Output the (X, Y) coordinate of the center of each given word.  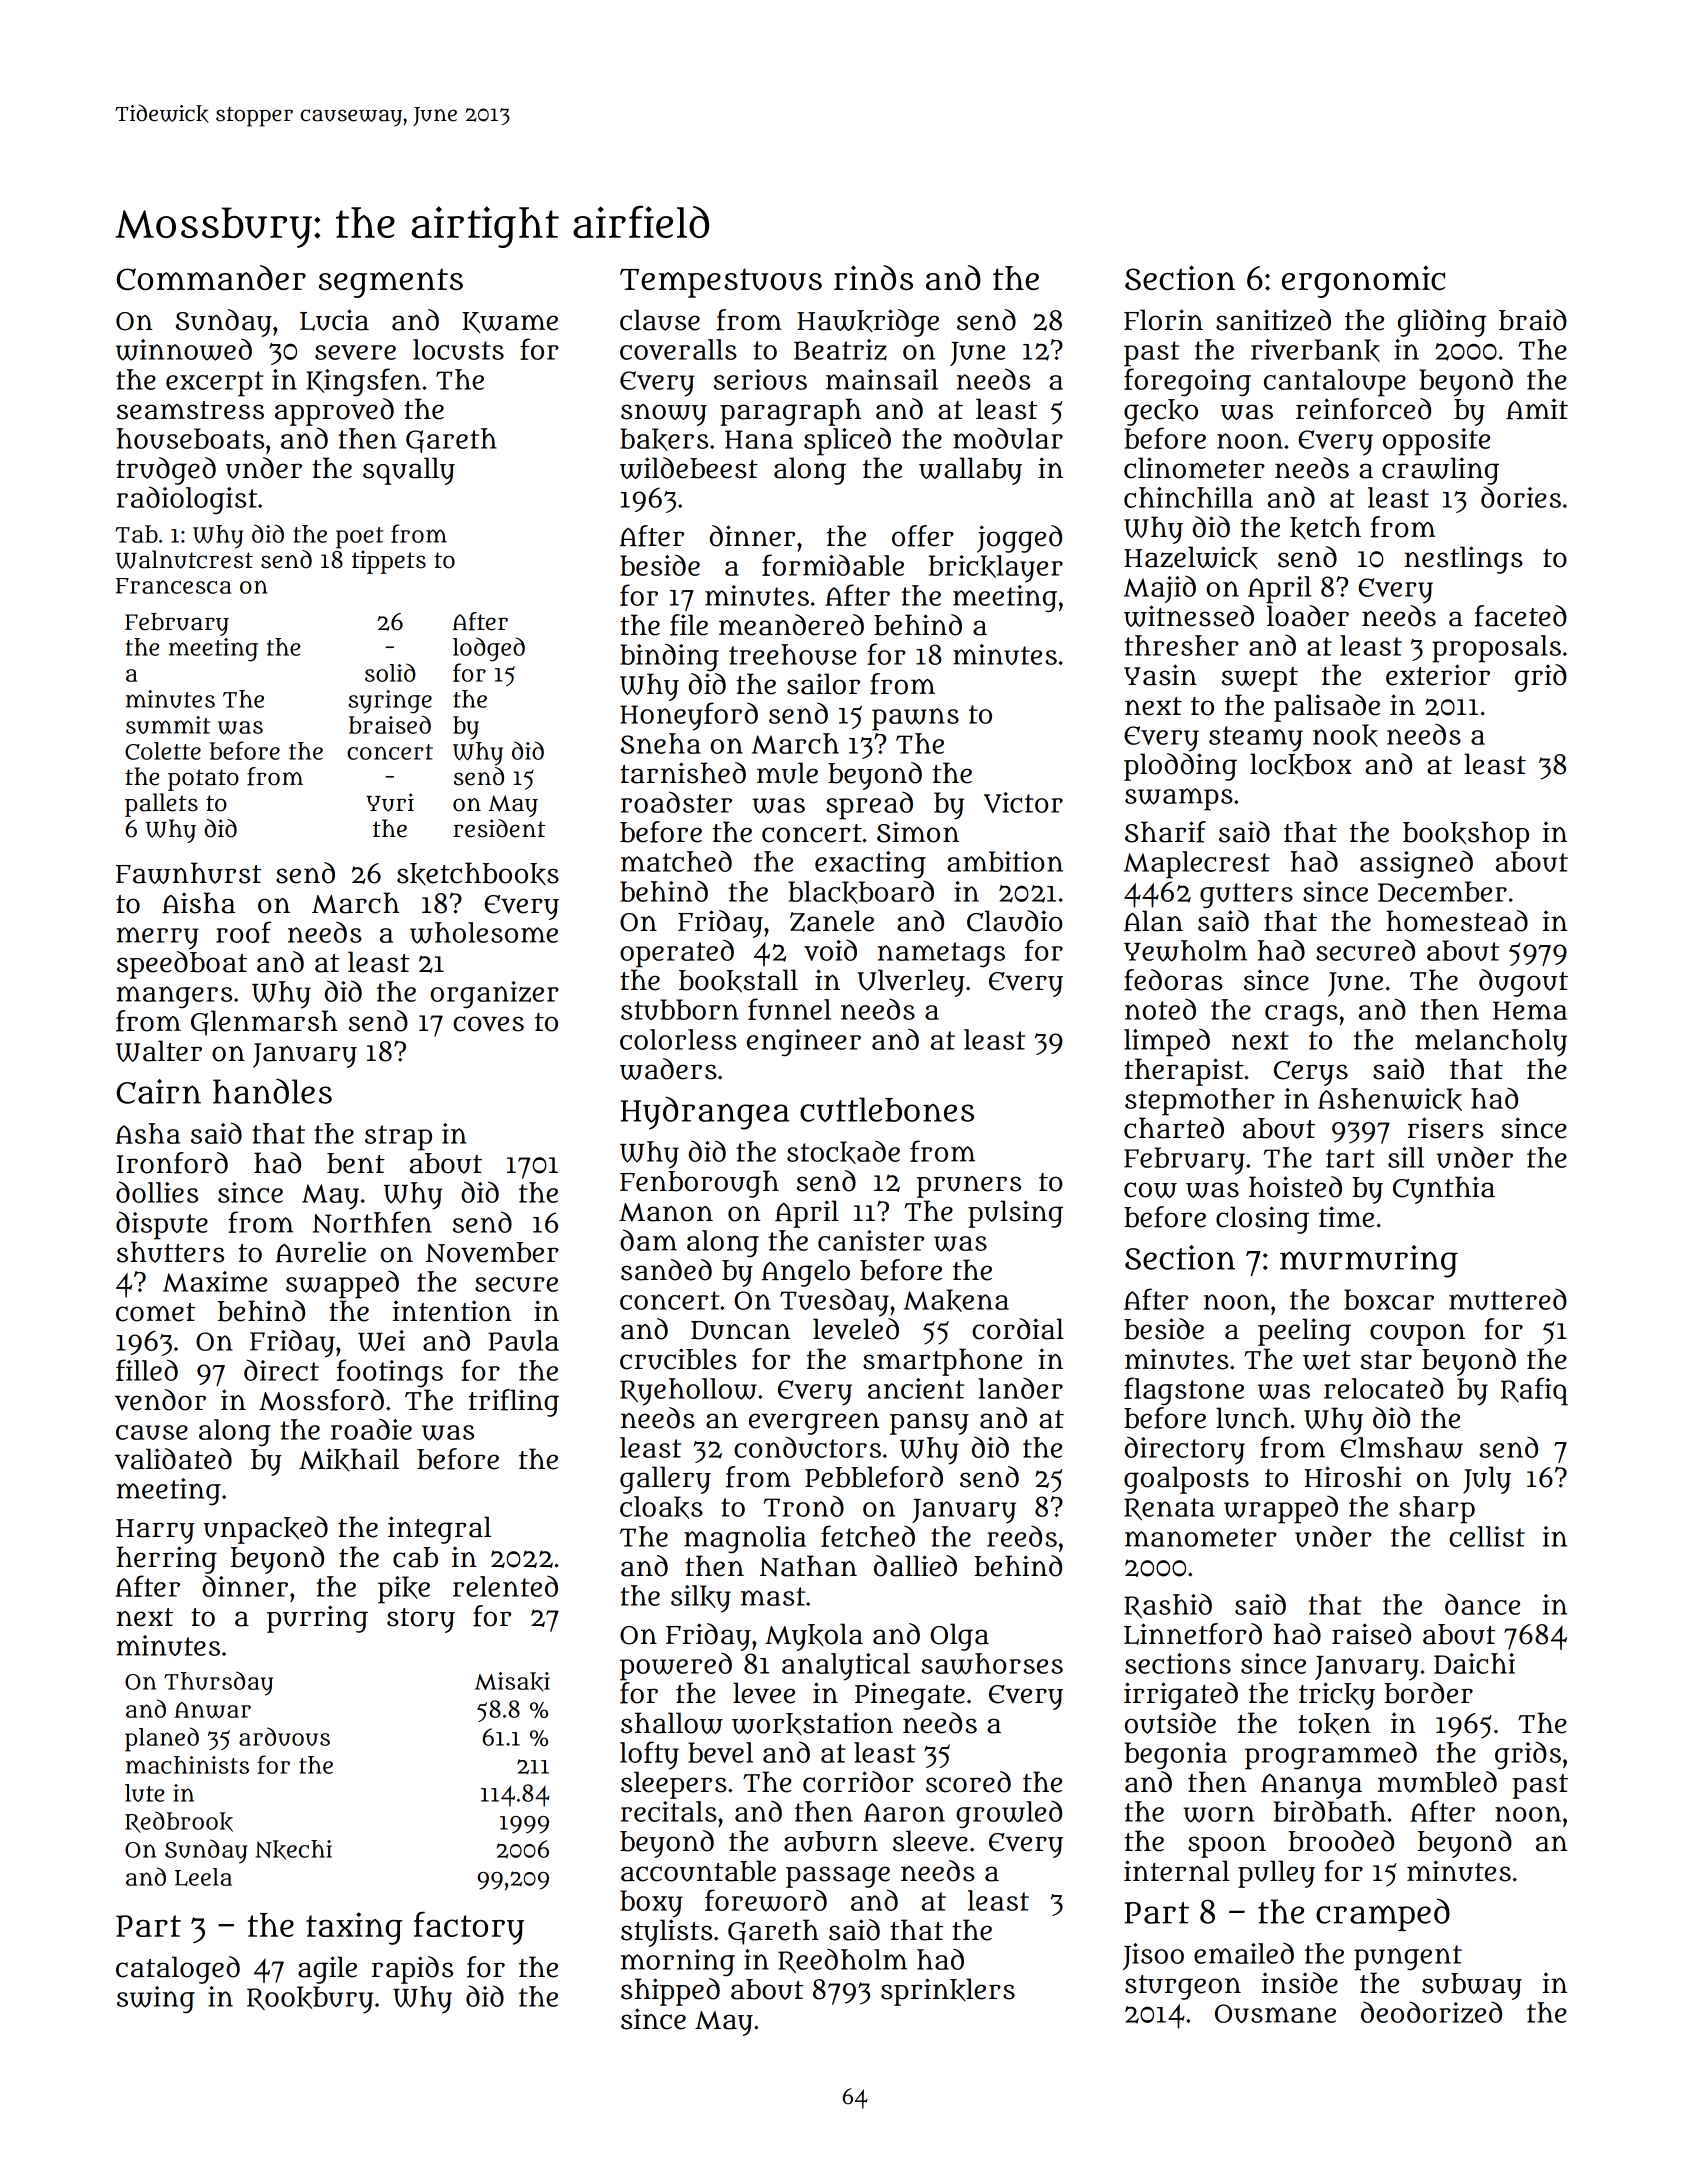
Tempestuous (721, 283)
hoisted (1295, 1187)
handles (272, 1091)
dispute (162, 1225)
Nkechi (293, 1850)
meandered (791, 625)
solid (390, 672)
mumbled (1437, 1782)
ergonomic (1363, 281)
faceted (1521, 616)
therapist (1184, 1072)
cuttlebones (887, 1109)
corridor (858, 1782)
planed (162, 1739)
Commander (211, 278)
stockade (843, 1152)
